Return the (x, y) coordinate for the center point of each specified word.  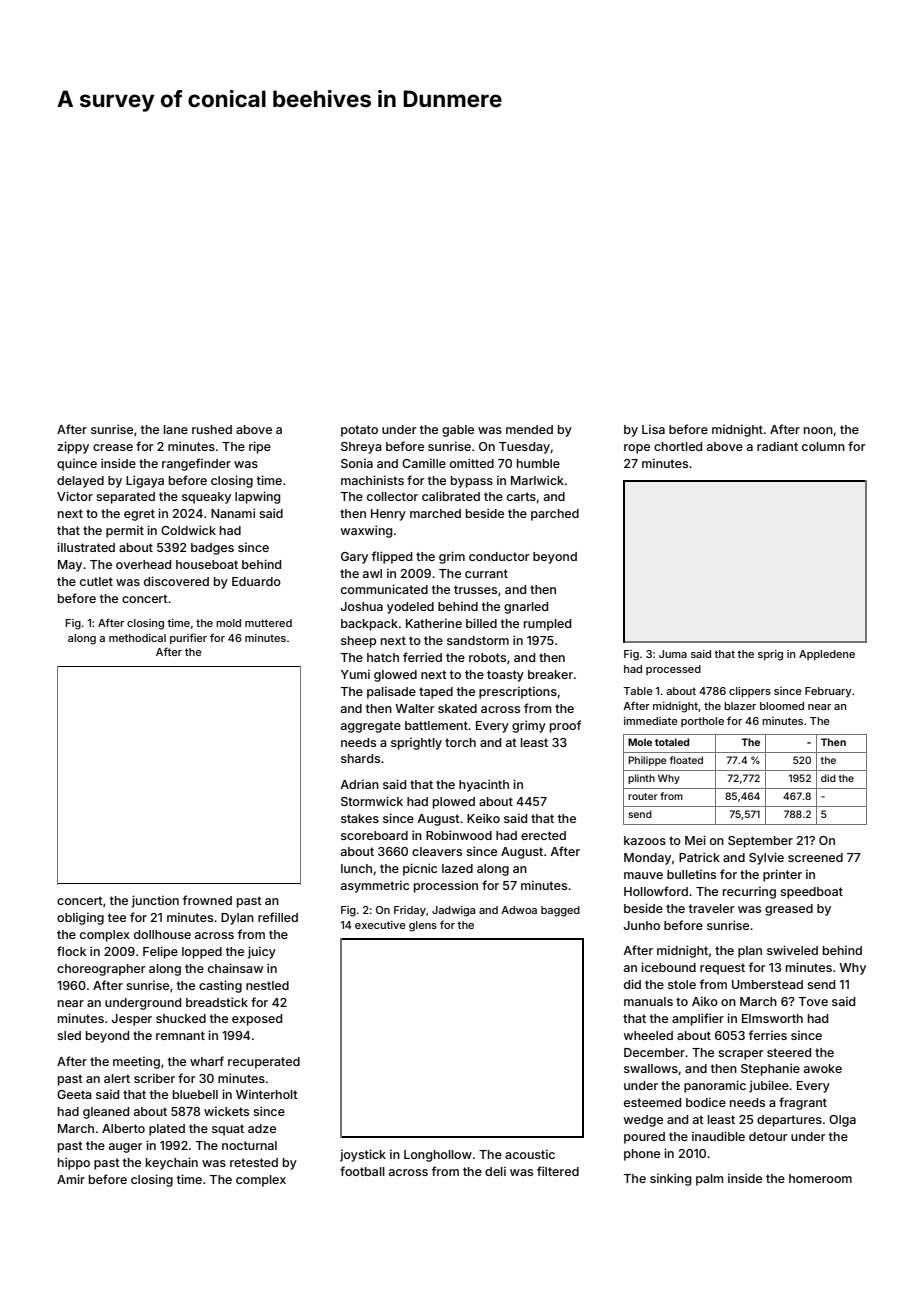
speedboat (811, 893)
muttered (268, 623)
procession (446, 886)
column (823, 446)
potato (359, 431)
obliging (80, 918)
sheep (358, 642)
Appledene (827, 655)
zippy (73, 447)
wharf (207, 1061)
